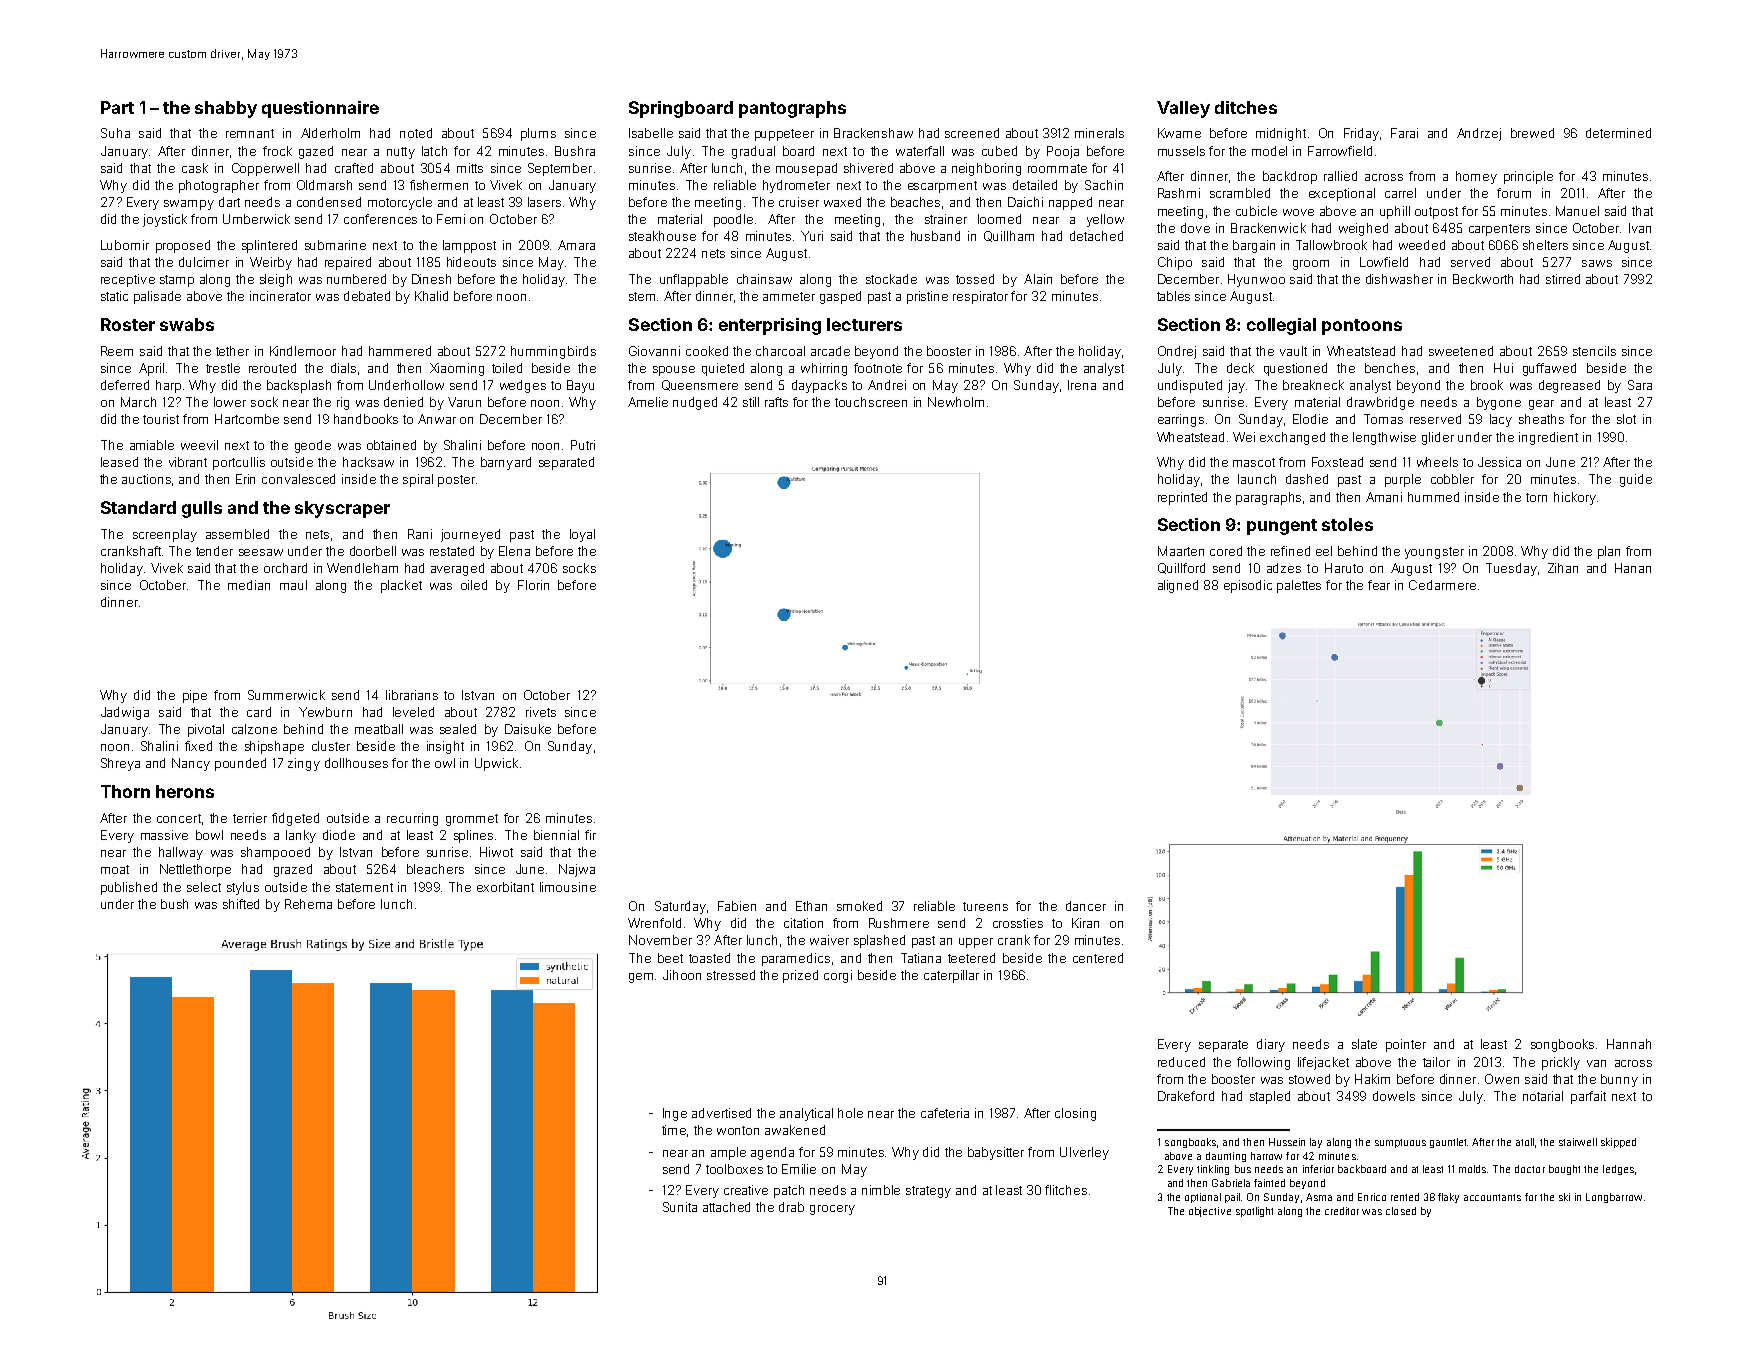  Describe the element at coordinates (1246, 107) in the document. I see `ditches` at that location.
